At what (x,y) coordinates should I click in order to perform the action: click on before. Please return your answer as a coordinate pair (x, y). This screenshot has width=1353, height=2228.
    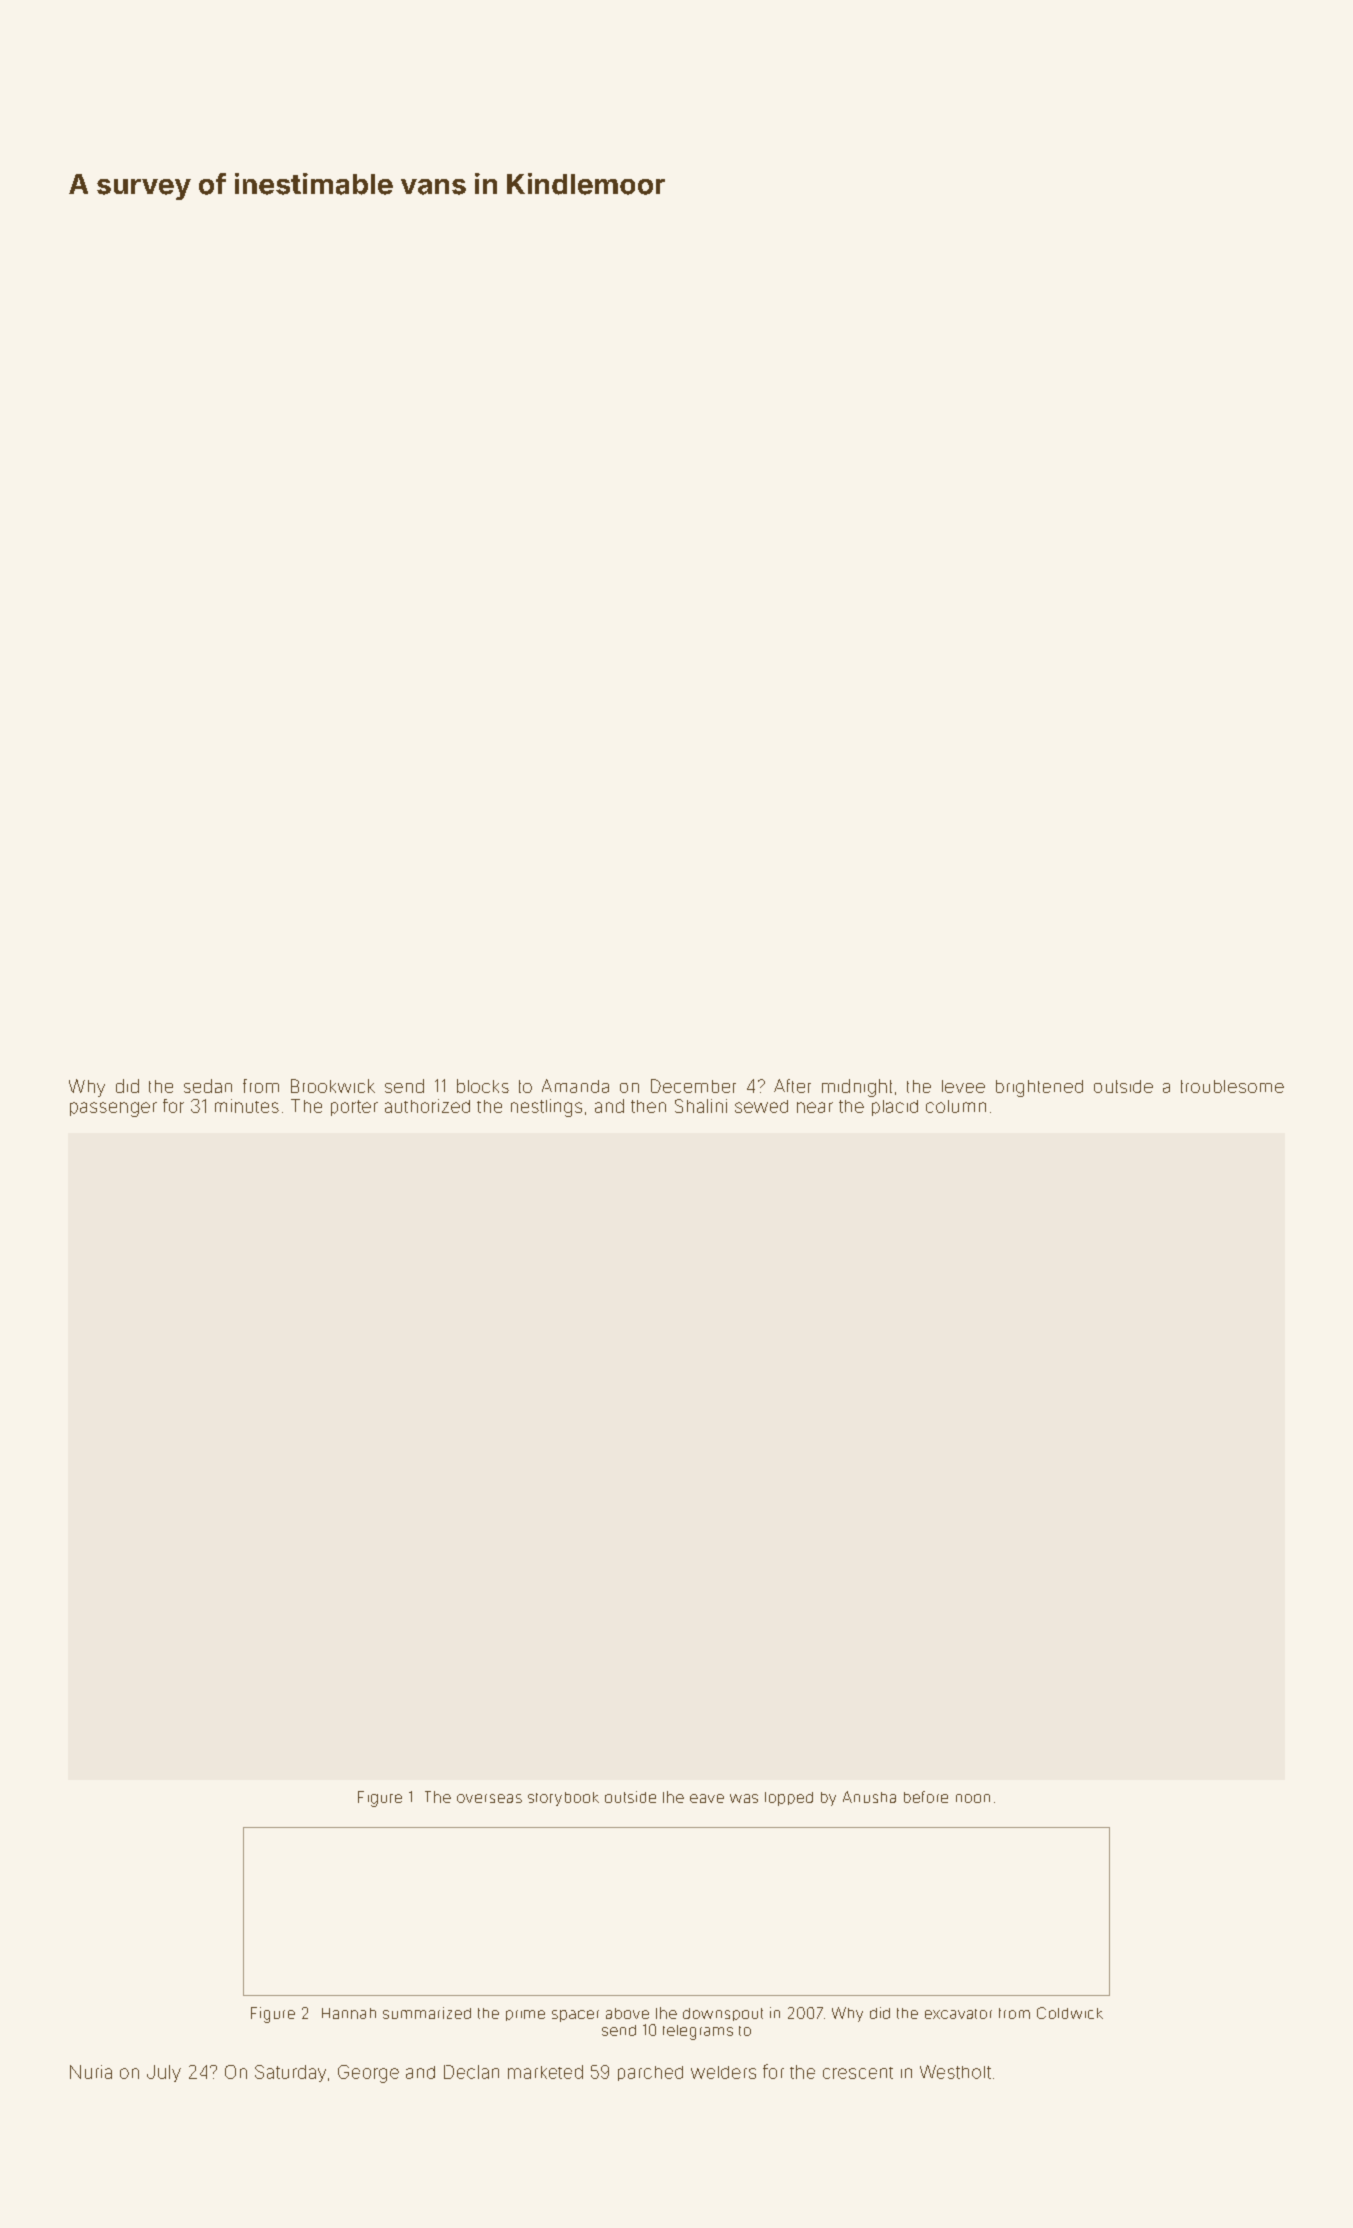
    Looking at the image, I should click on (926, 1797).
